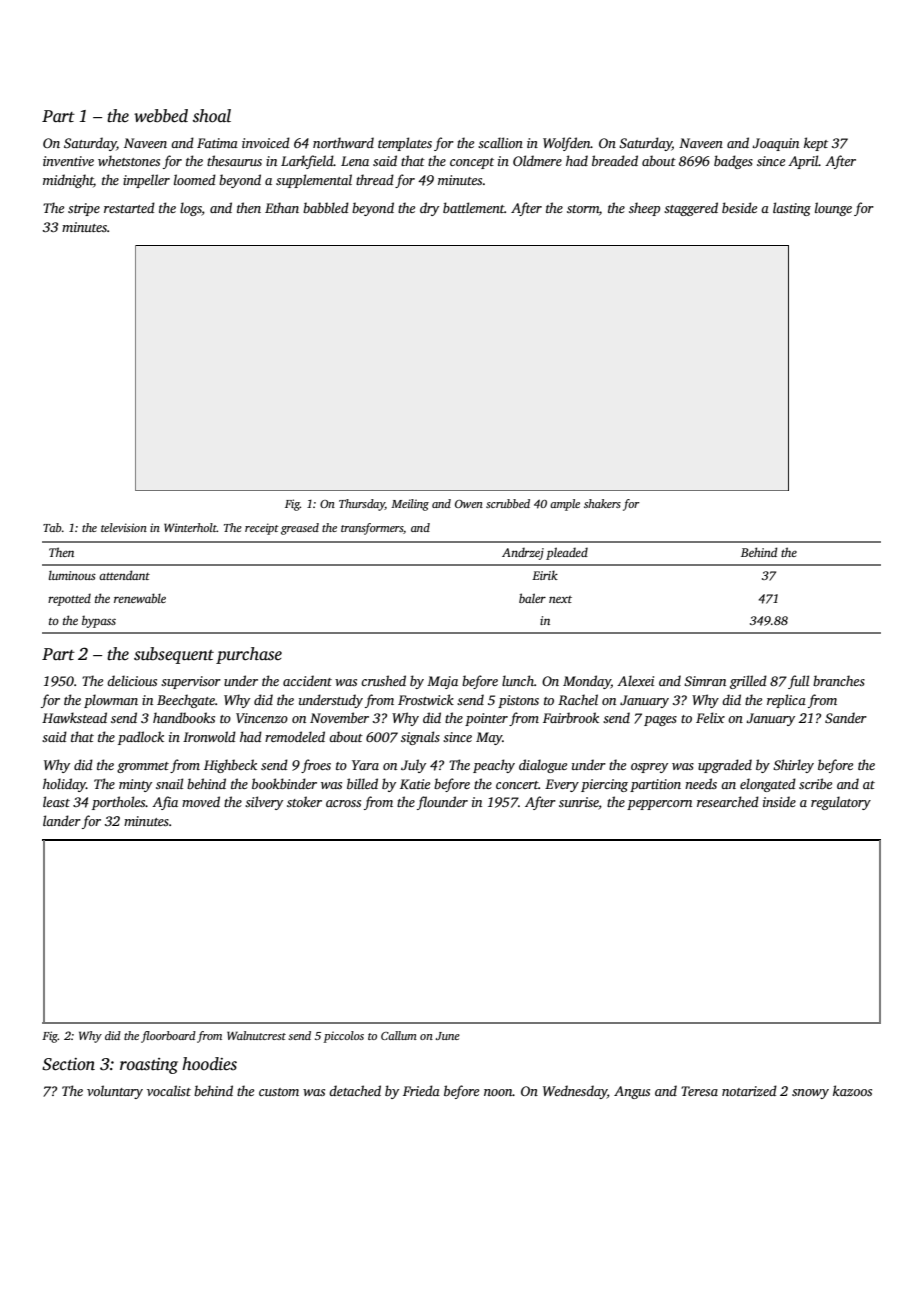 The width and height of the screenshot is (924, 1308). What do you see at coordinates (168, 1037) in the screenshot?
I see `floorboard` at bounding box center [168, 1037].
